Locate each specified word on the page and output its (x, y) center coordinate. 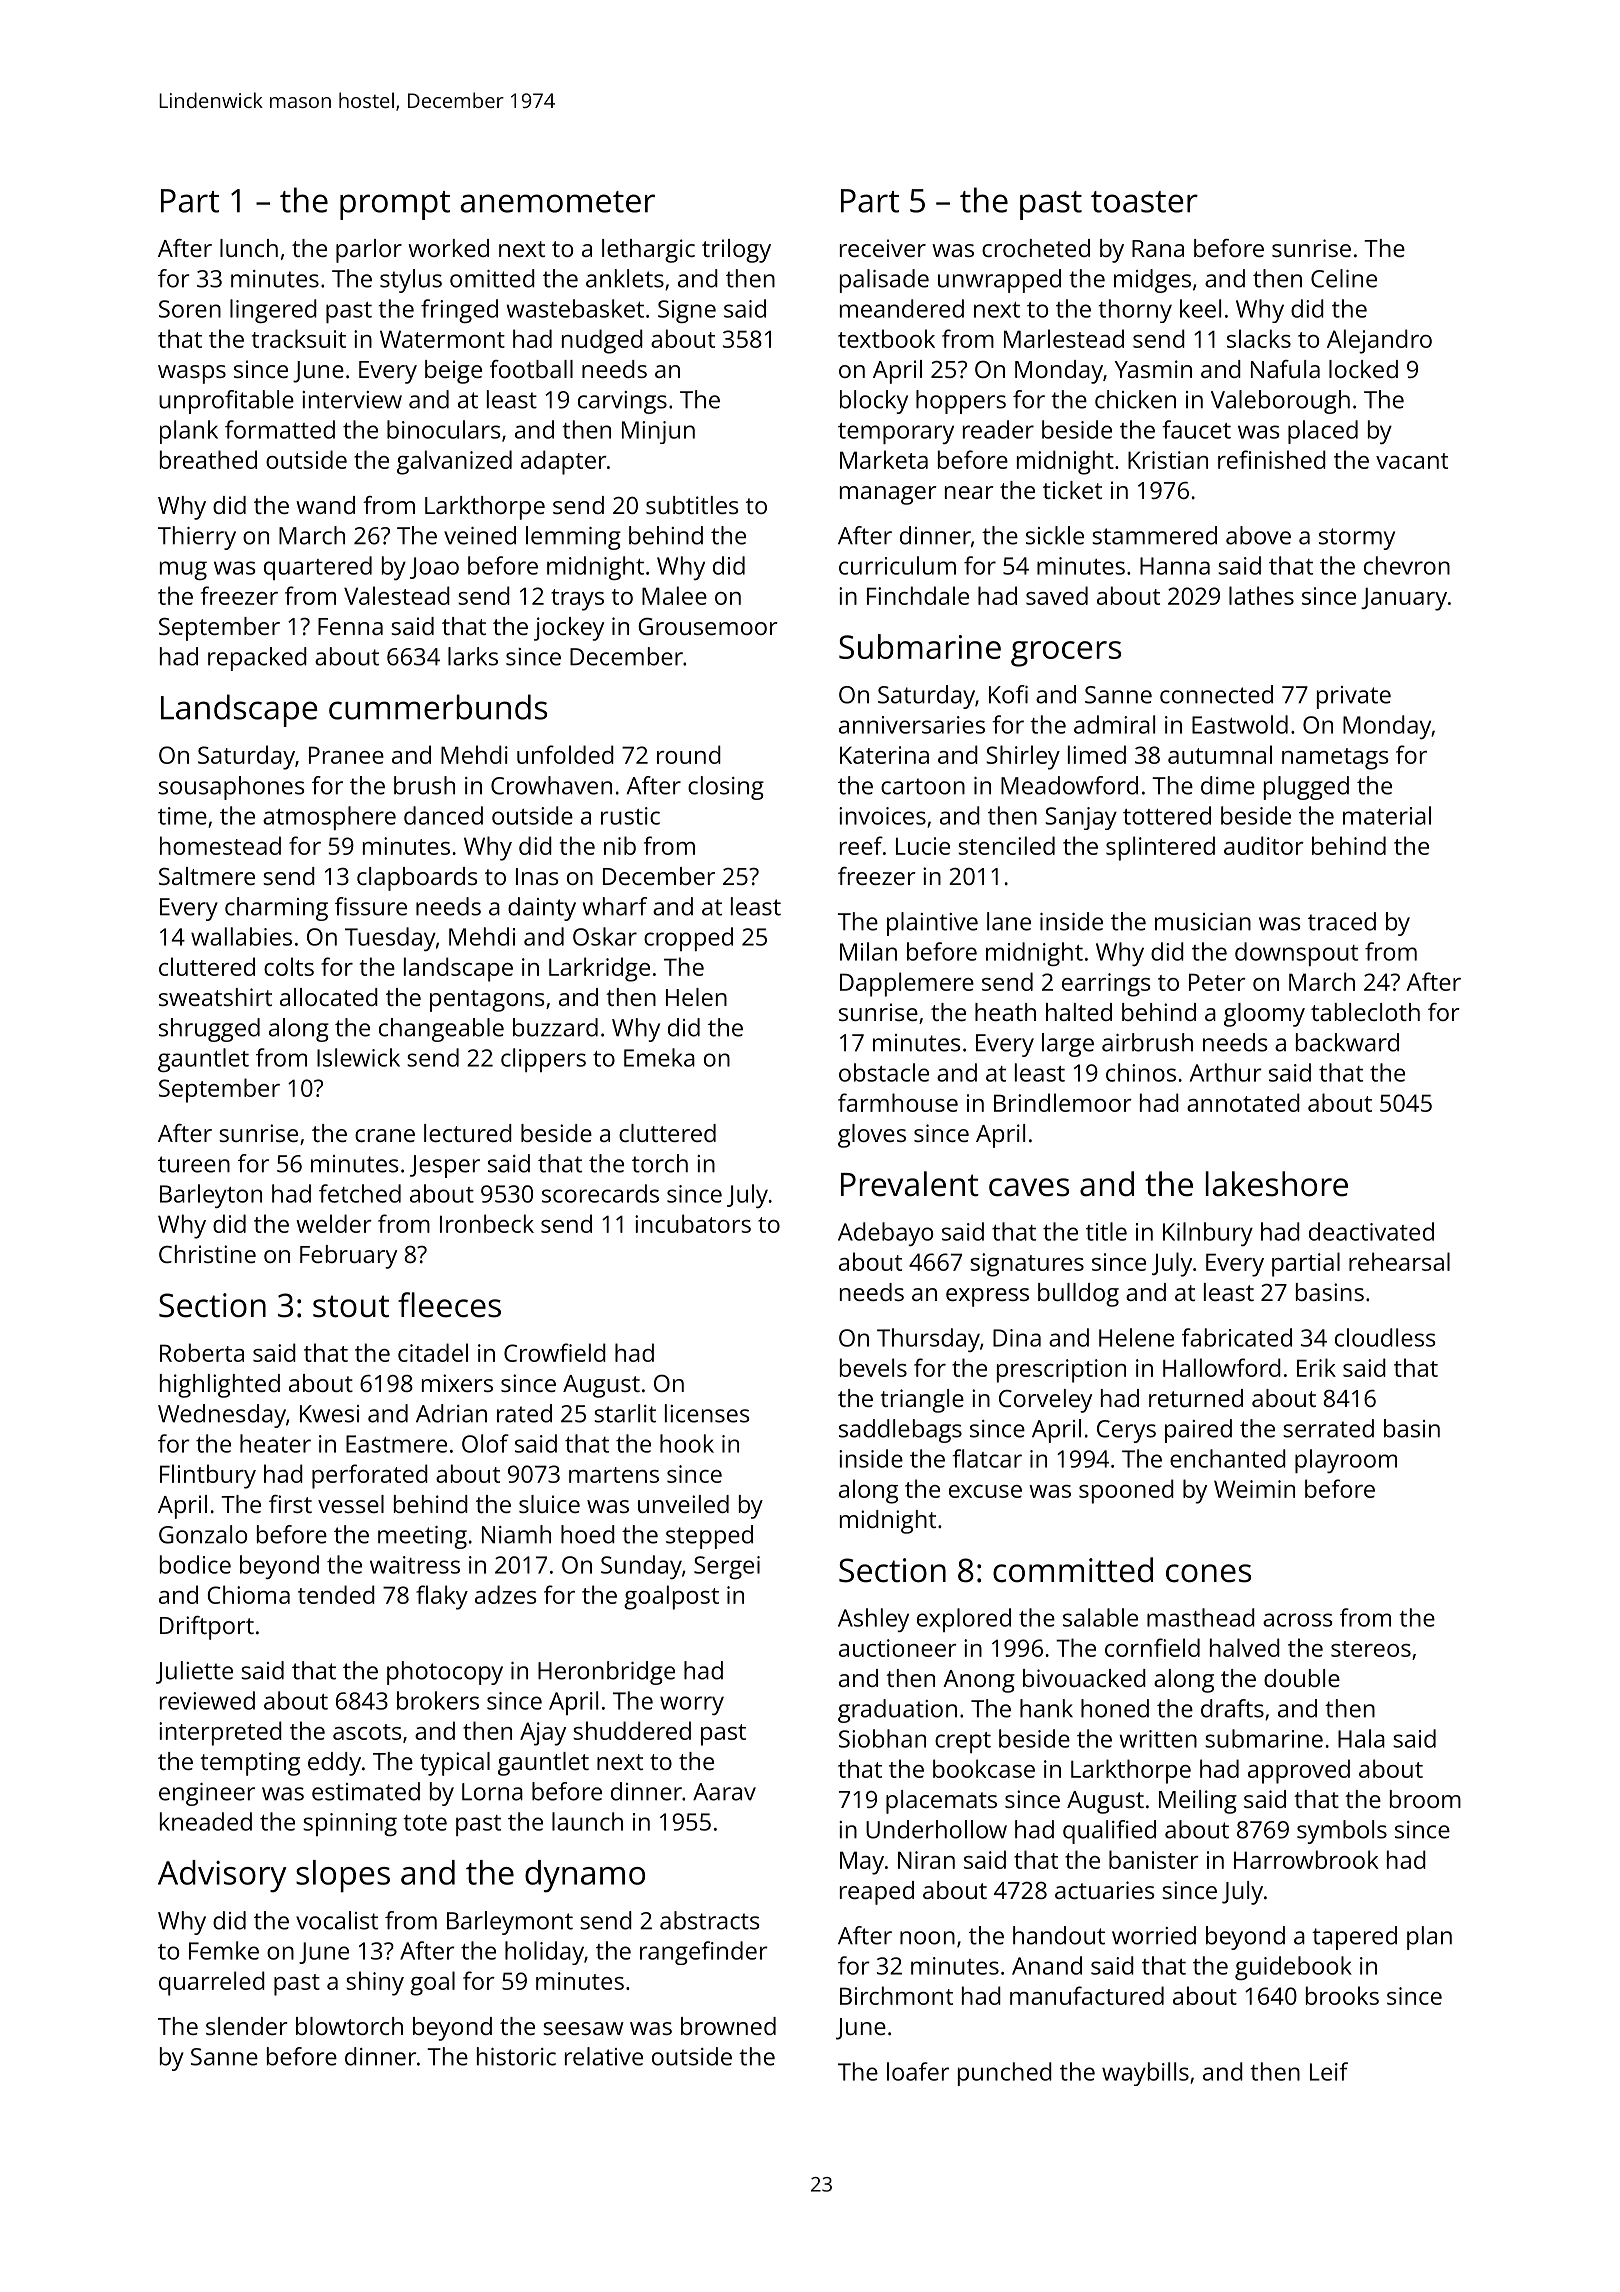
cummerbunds (438, 707)
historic (516, 2056)
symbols (1342, 1832)
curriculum (897, 565)
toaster (1144, 202)
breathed (208, 459)
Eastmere (396, 1444)
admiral (1114, 724)
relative (604, 2056)
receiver (883, 248)
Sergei (727, 1567)
